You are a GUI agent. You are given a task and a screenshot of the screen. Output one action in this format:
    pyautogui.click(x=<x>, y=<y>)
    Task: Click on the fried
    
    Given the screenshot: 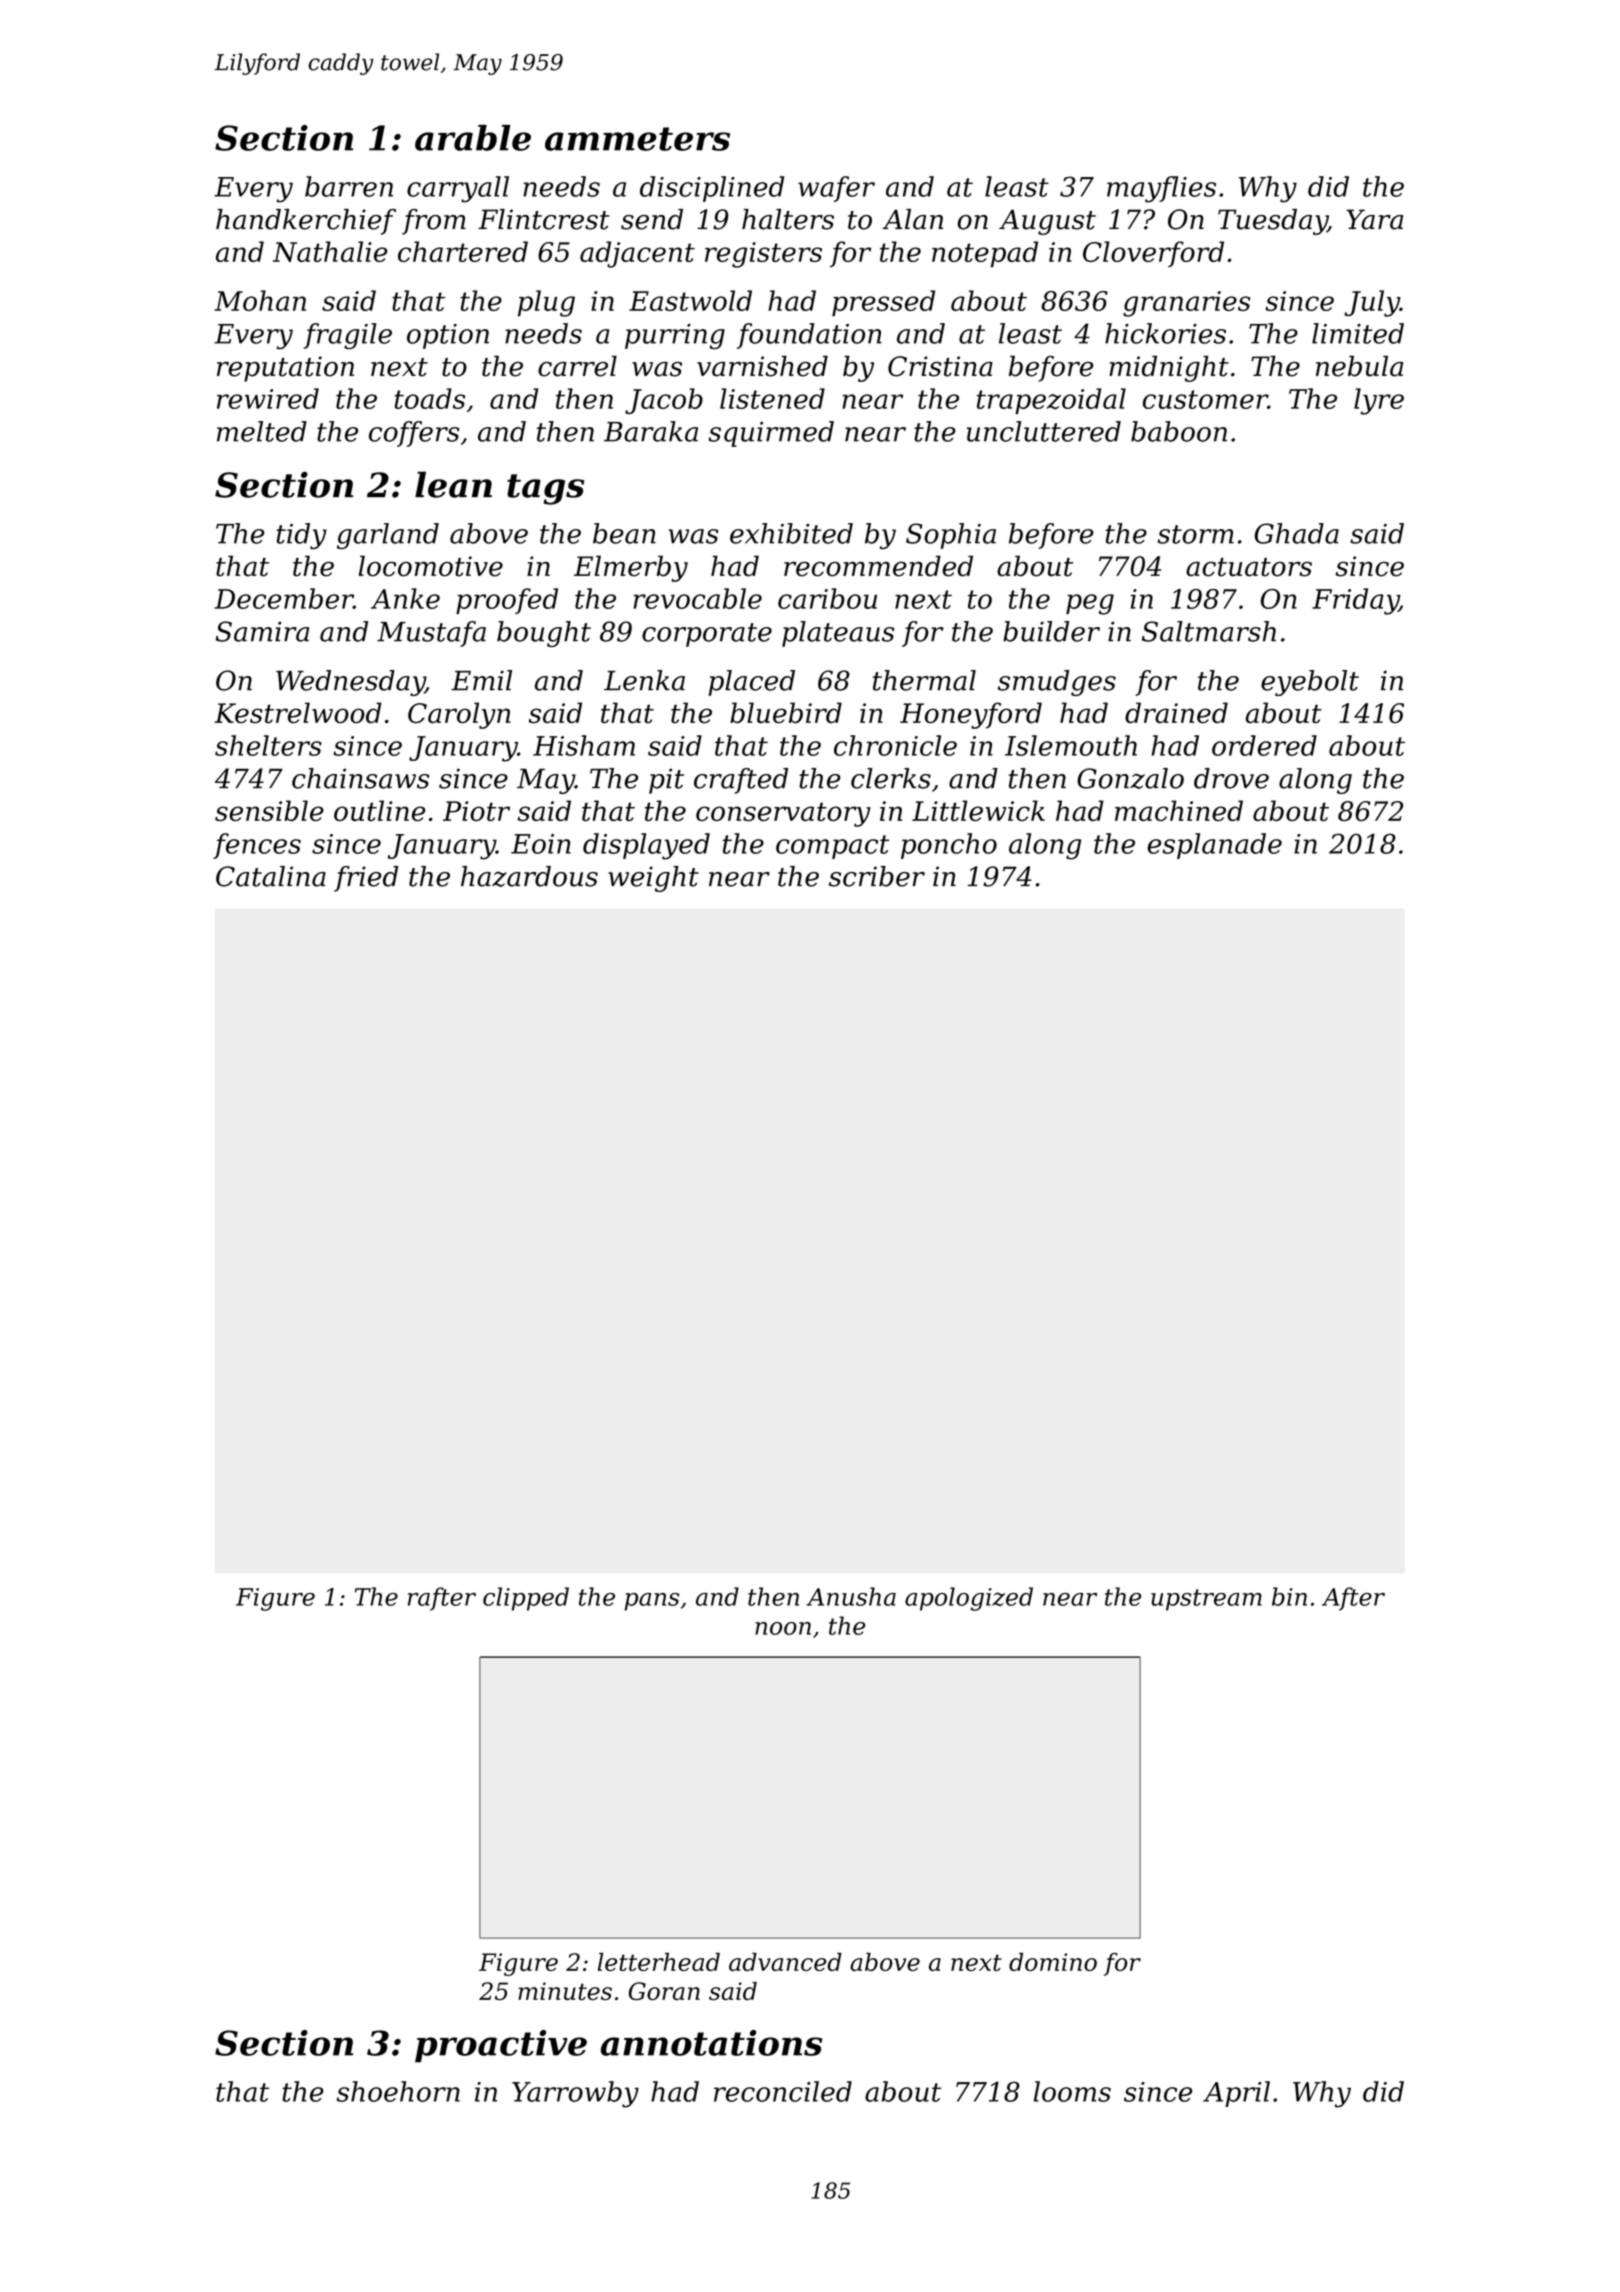 What is the action you would take?
    pyautogui.click(x=366, y=879)
